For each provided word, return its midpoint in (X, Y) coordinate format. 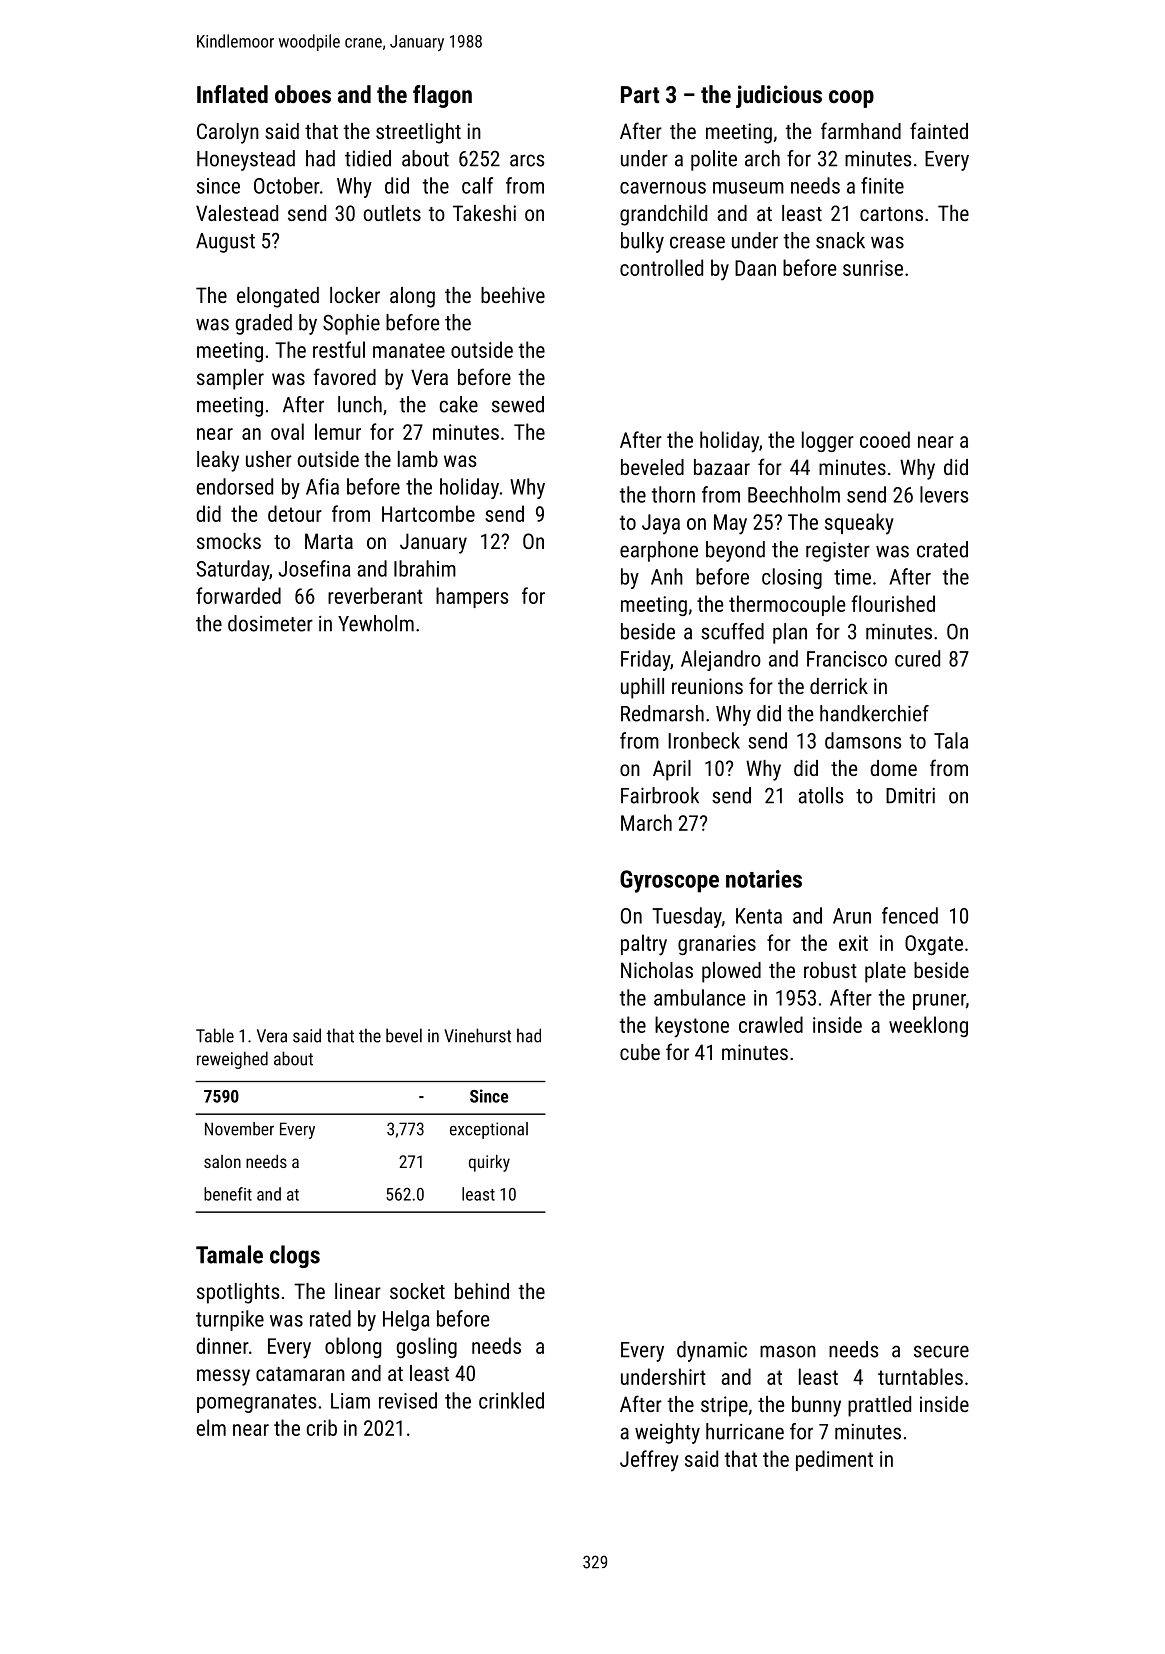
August (225, 243)
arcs (527, 160)
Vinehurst (477, 1035)
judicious (779, 96)
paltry (644, 945)
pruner (939, 1002)
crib (322, 1427)
